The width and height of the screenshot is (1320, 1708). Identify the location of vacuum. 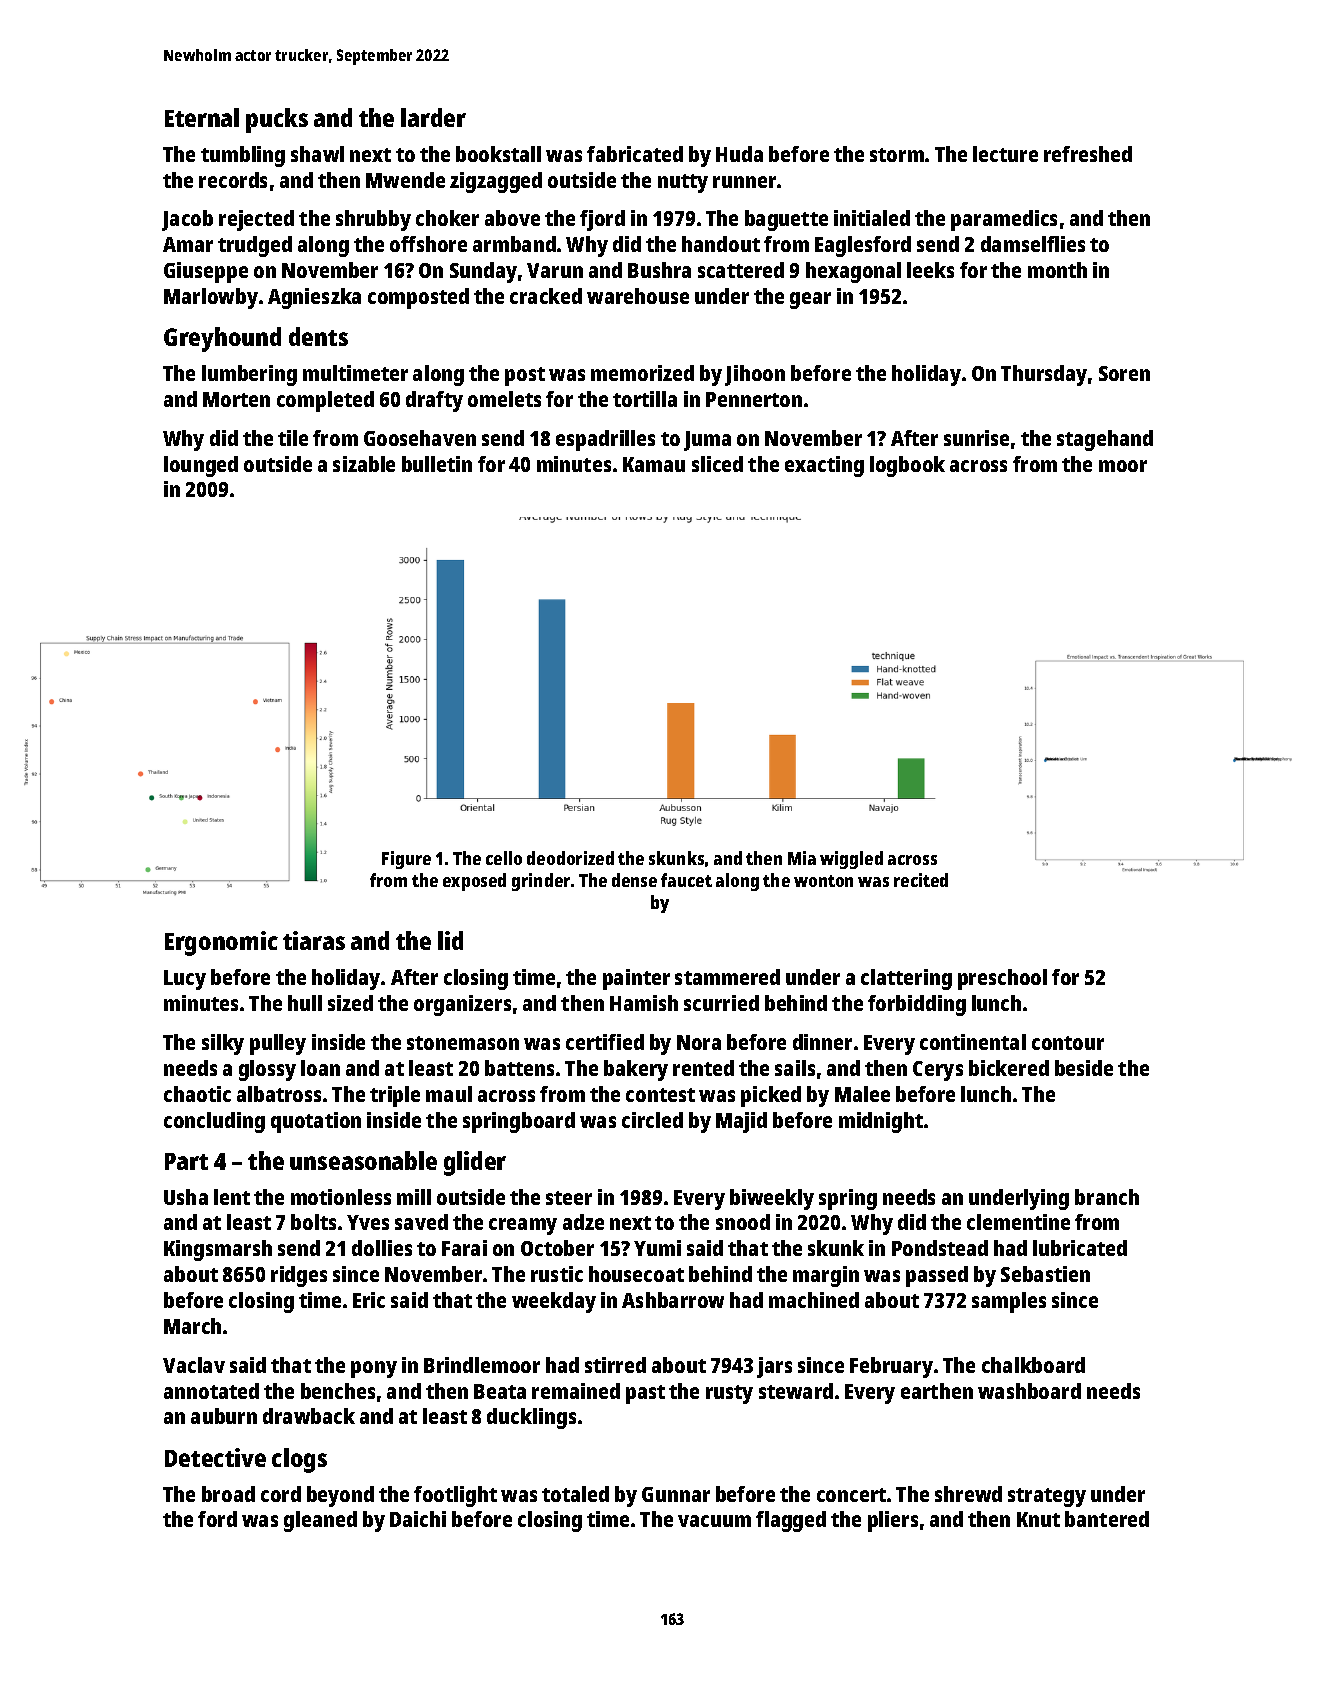
(714, 1521).
